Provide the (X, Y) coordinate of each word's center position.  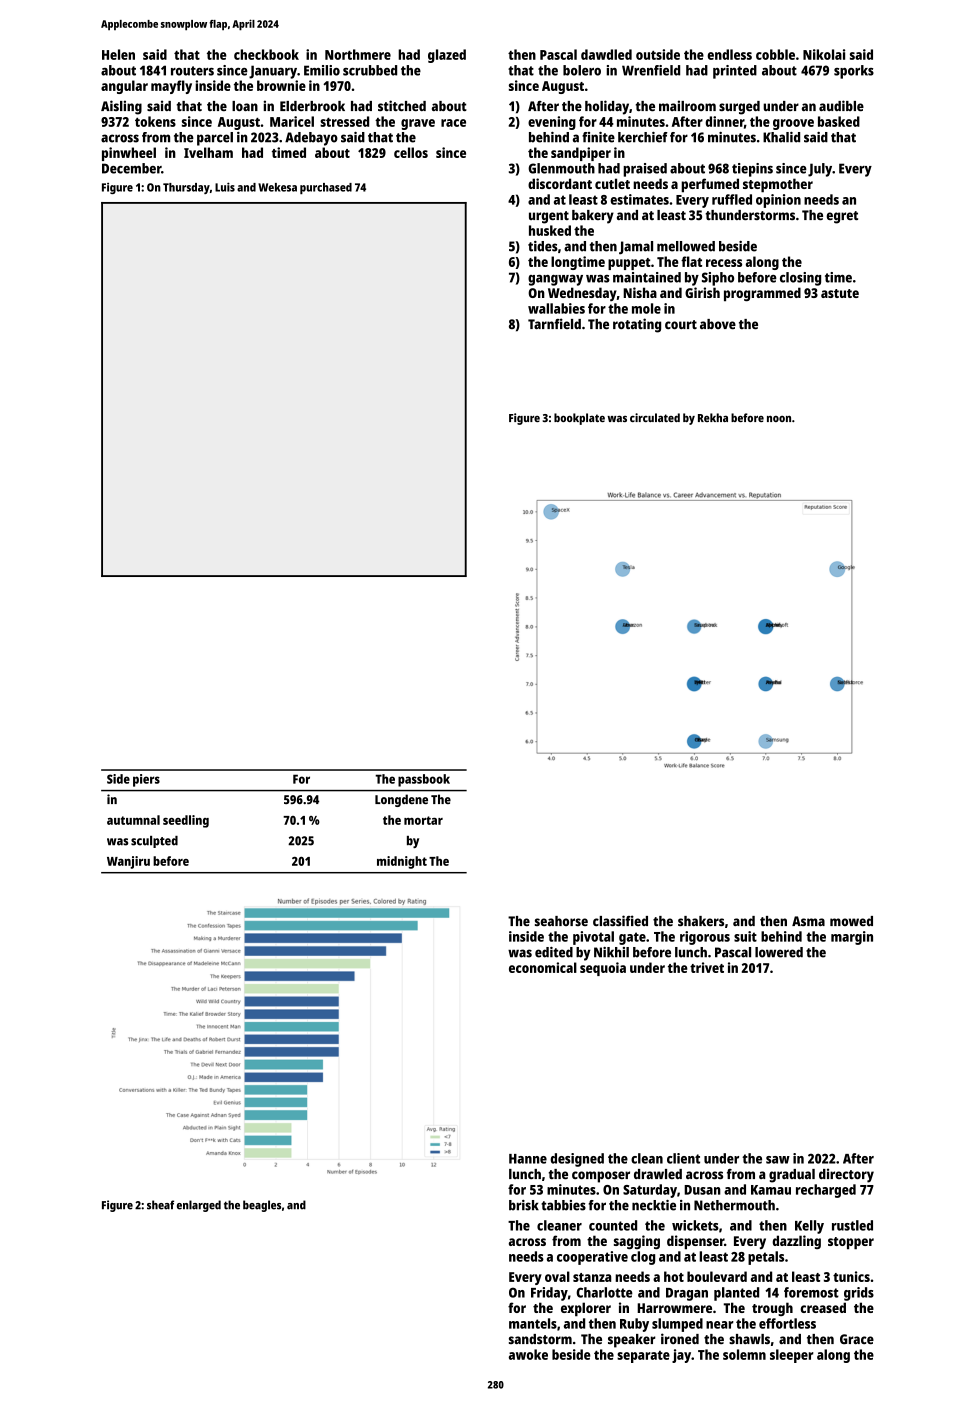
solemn (744, 1354)
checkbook (266, 54)
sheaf (160, 1205)
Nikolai (824, 54)
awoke (528, 1354)
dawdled (606, 54)
